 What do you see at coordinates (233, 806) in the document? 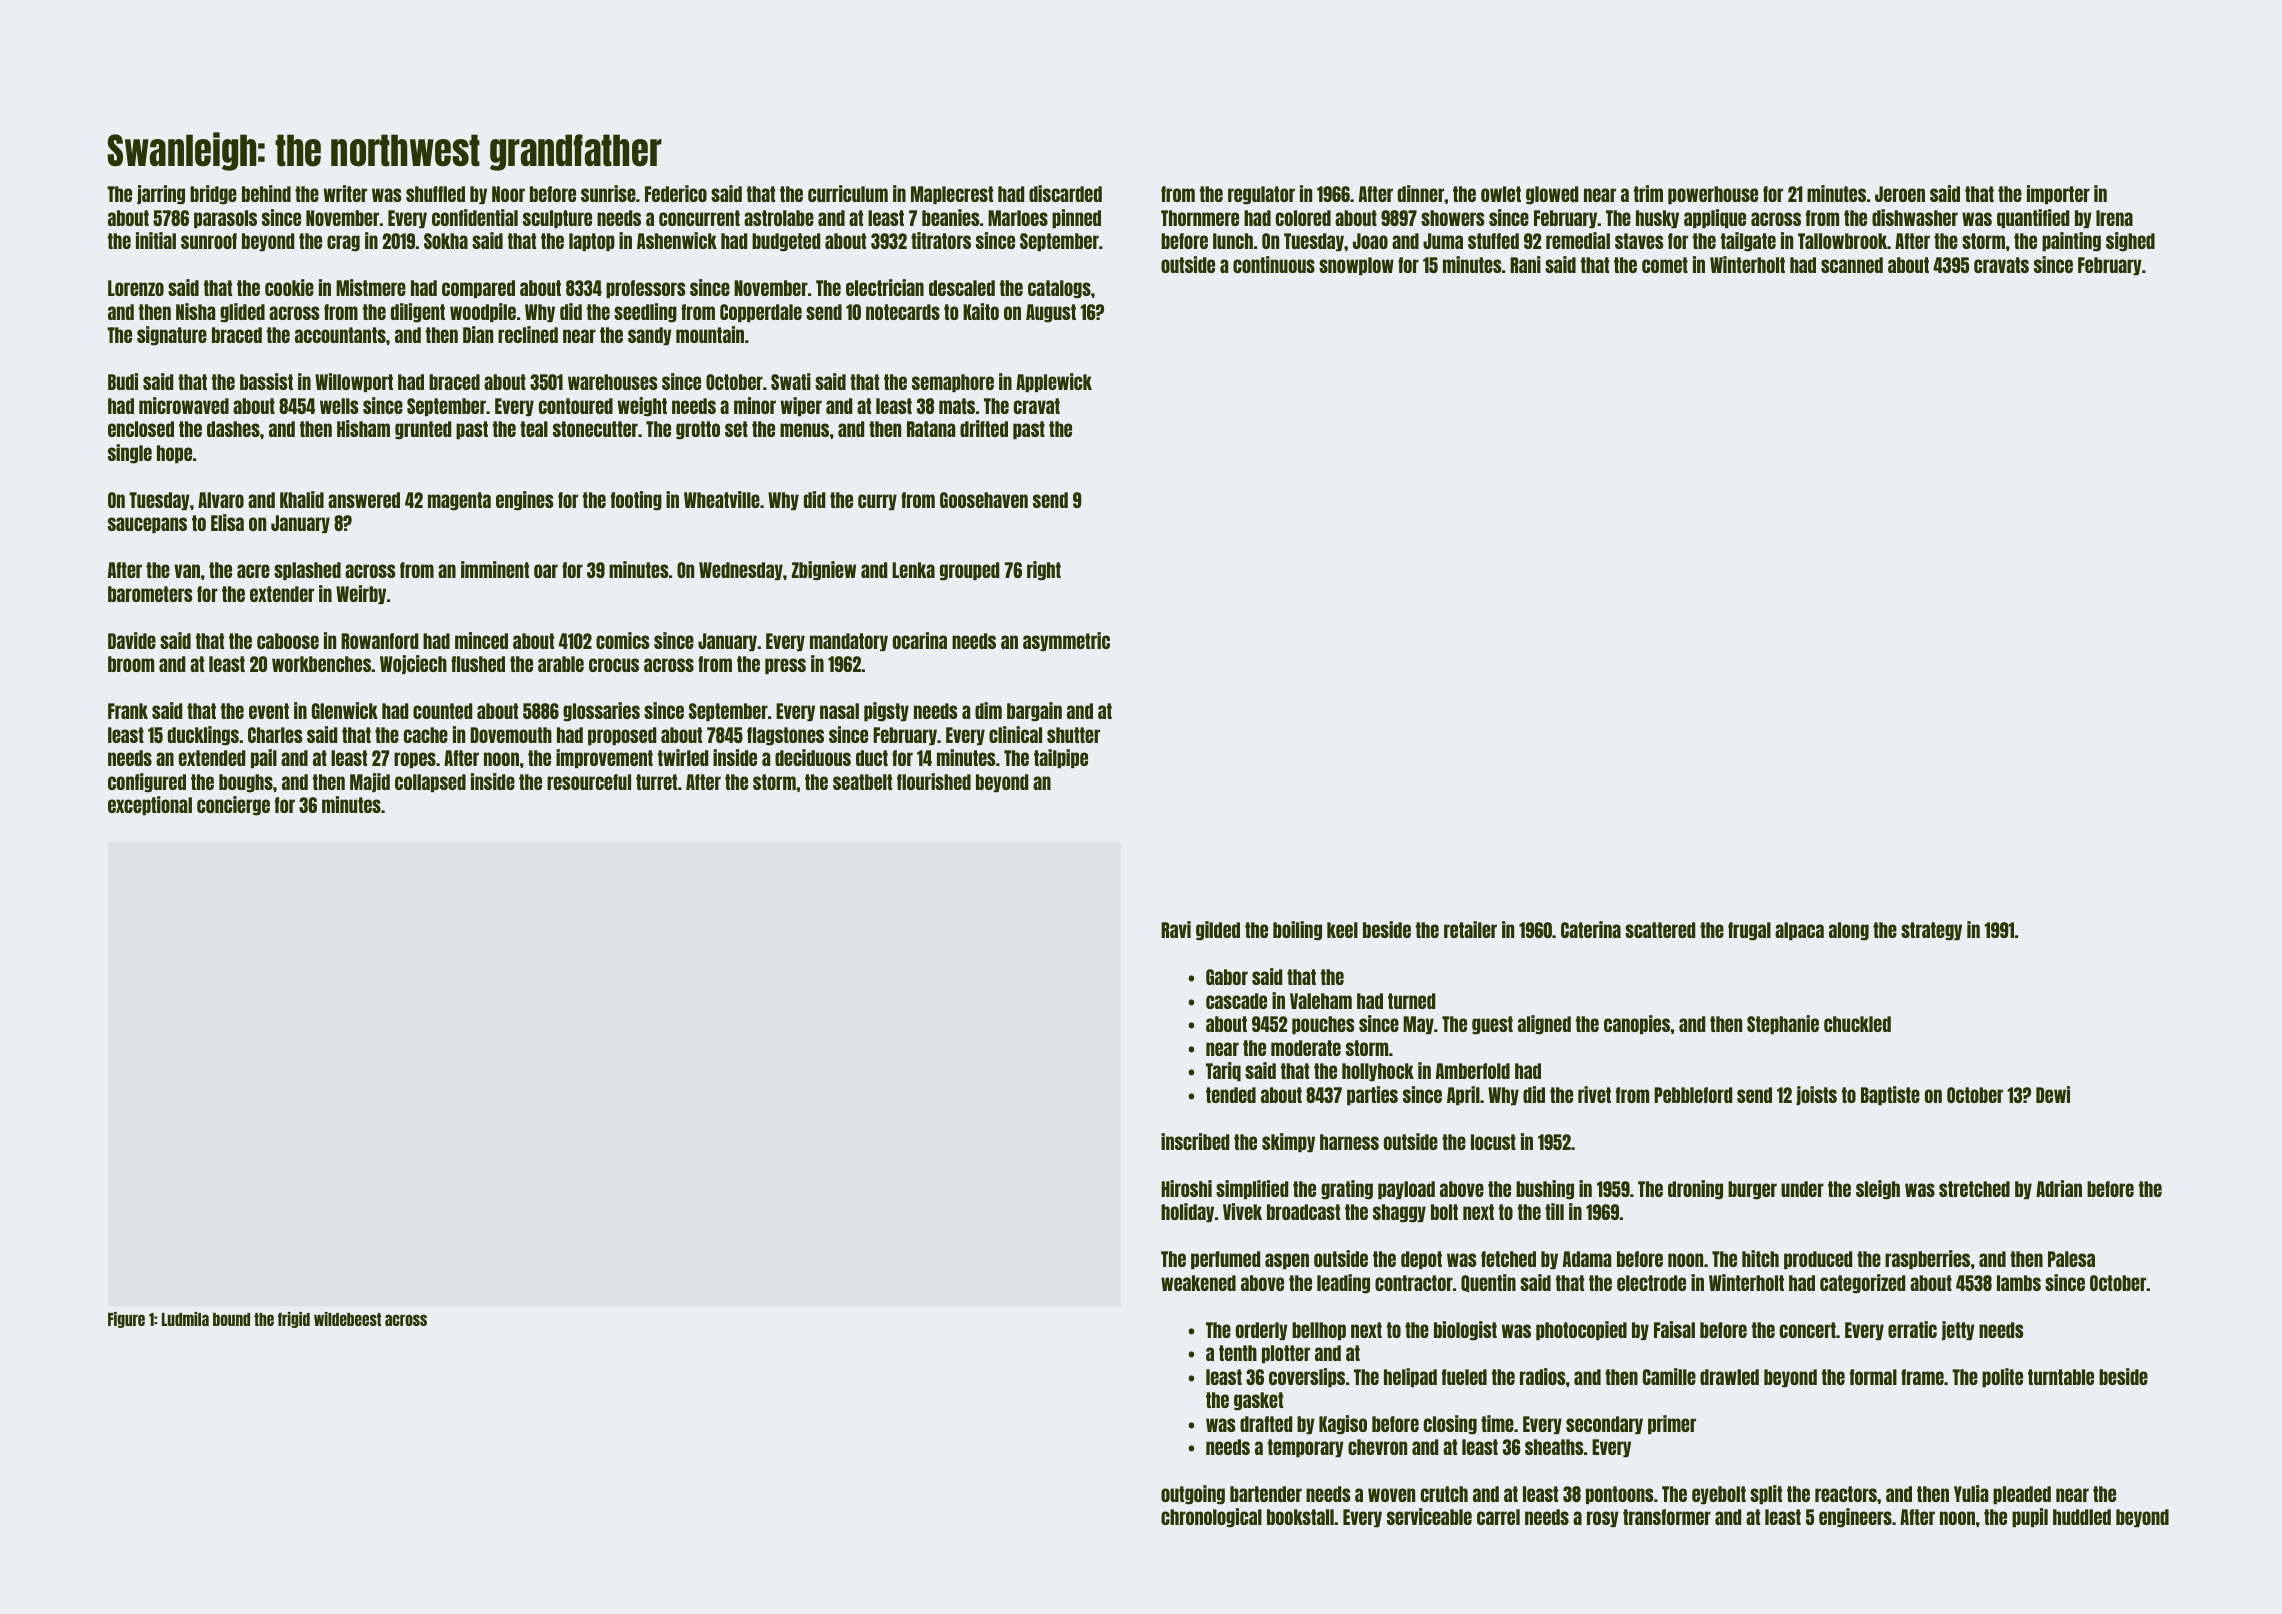
I see `concierge` at bounding box center [233, 806].
